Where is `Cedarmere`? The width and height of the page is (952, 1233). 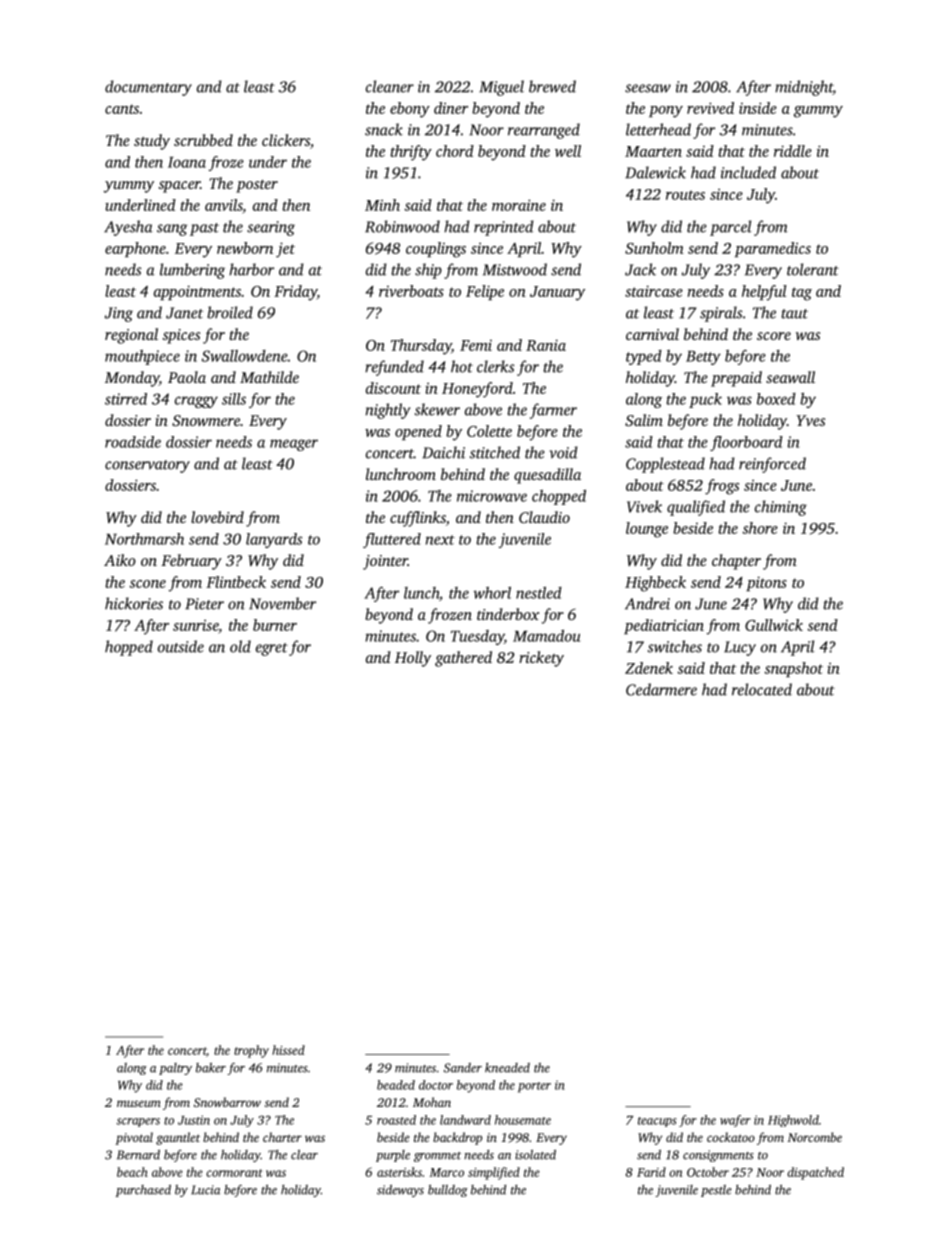 Cedarmere is located at coordinates (661, 689).
